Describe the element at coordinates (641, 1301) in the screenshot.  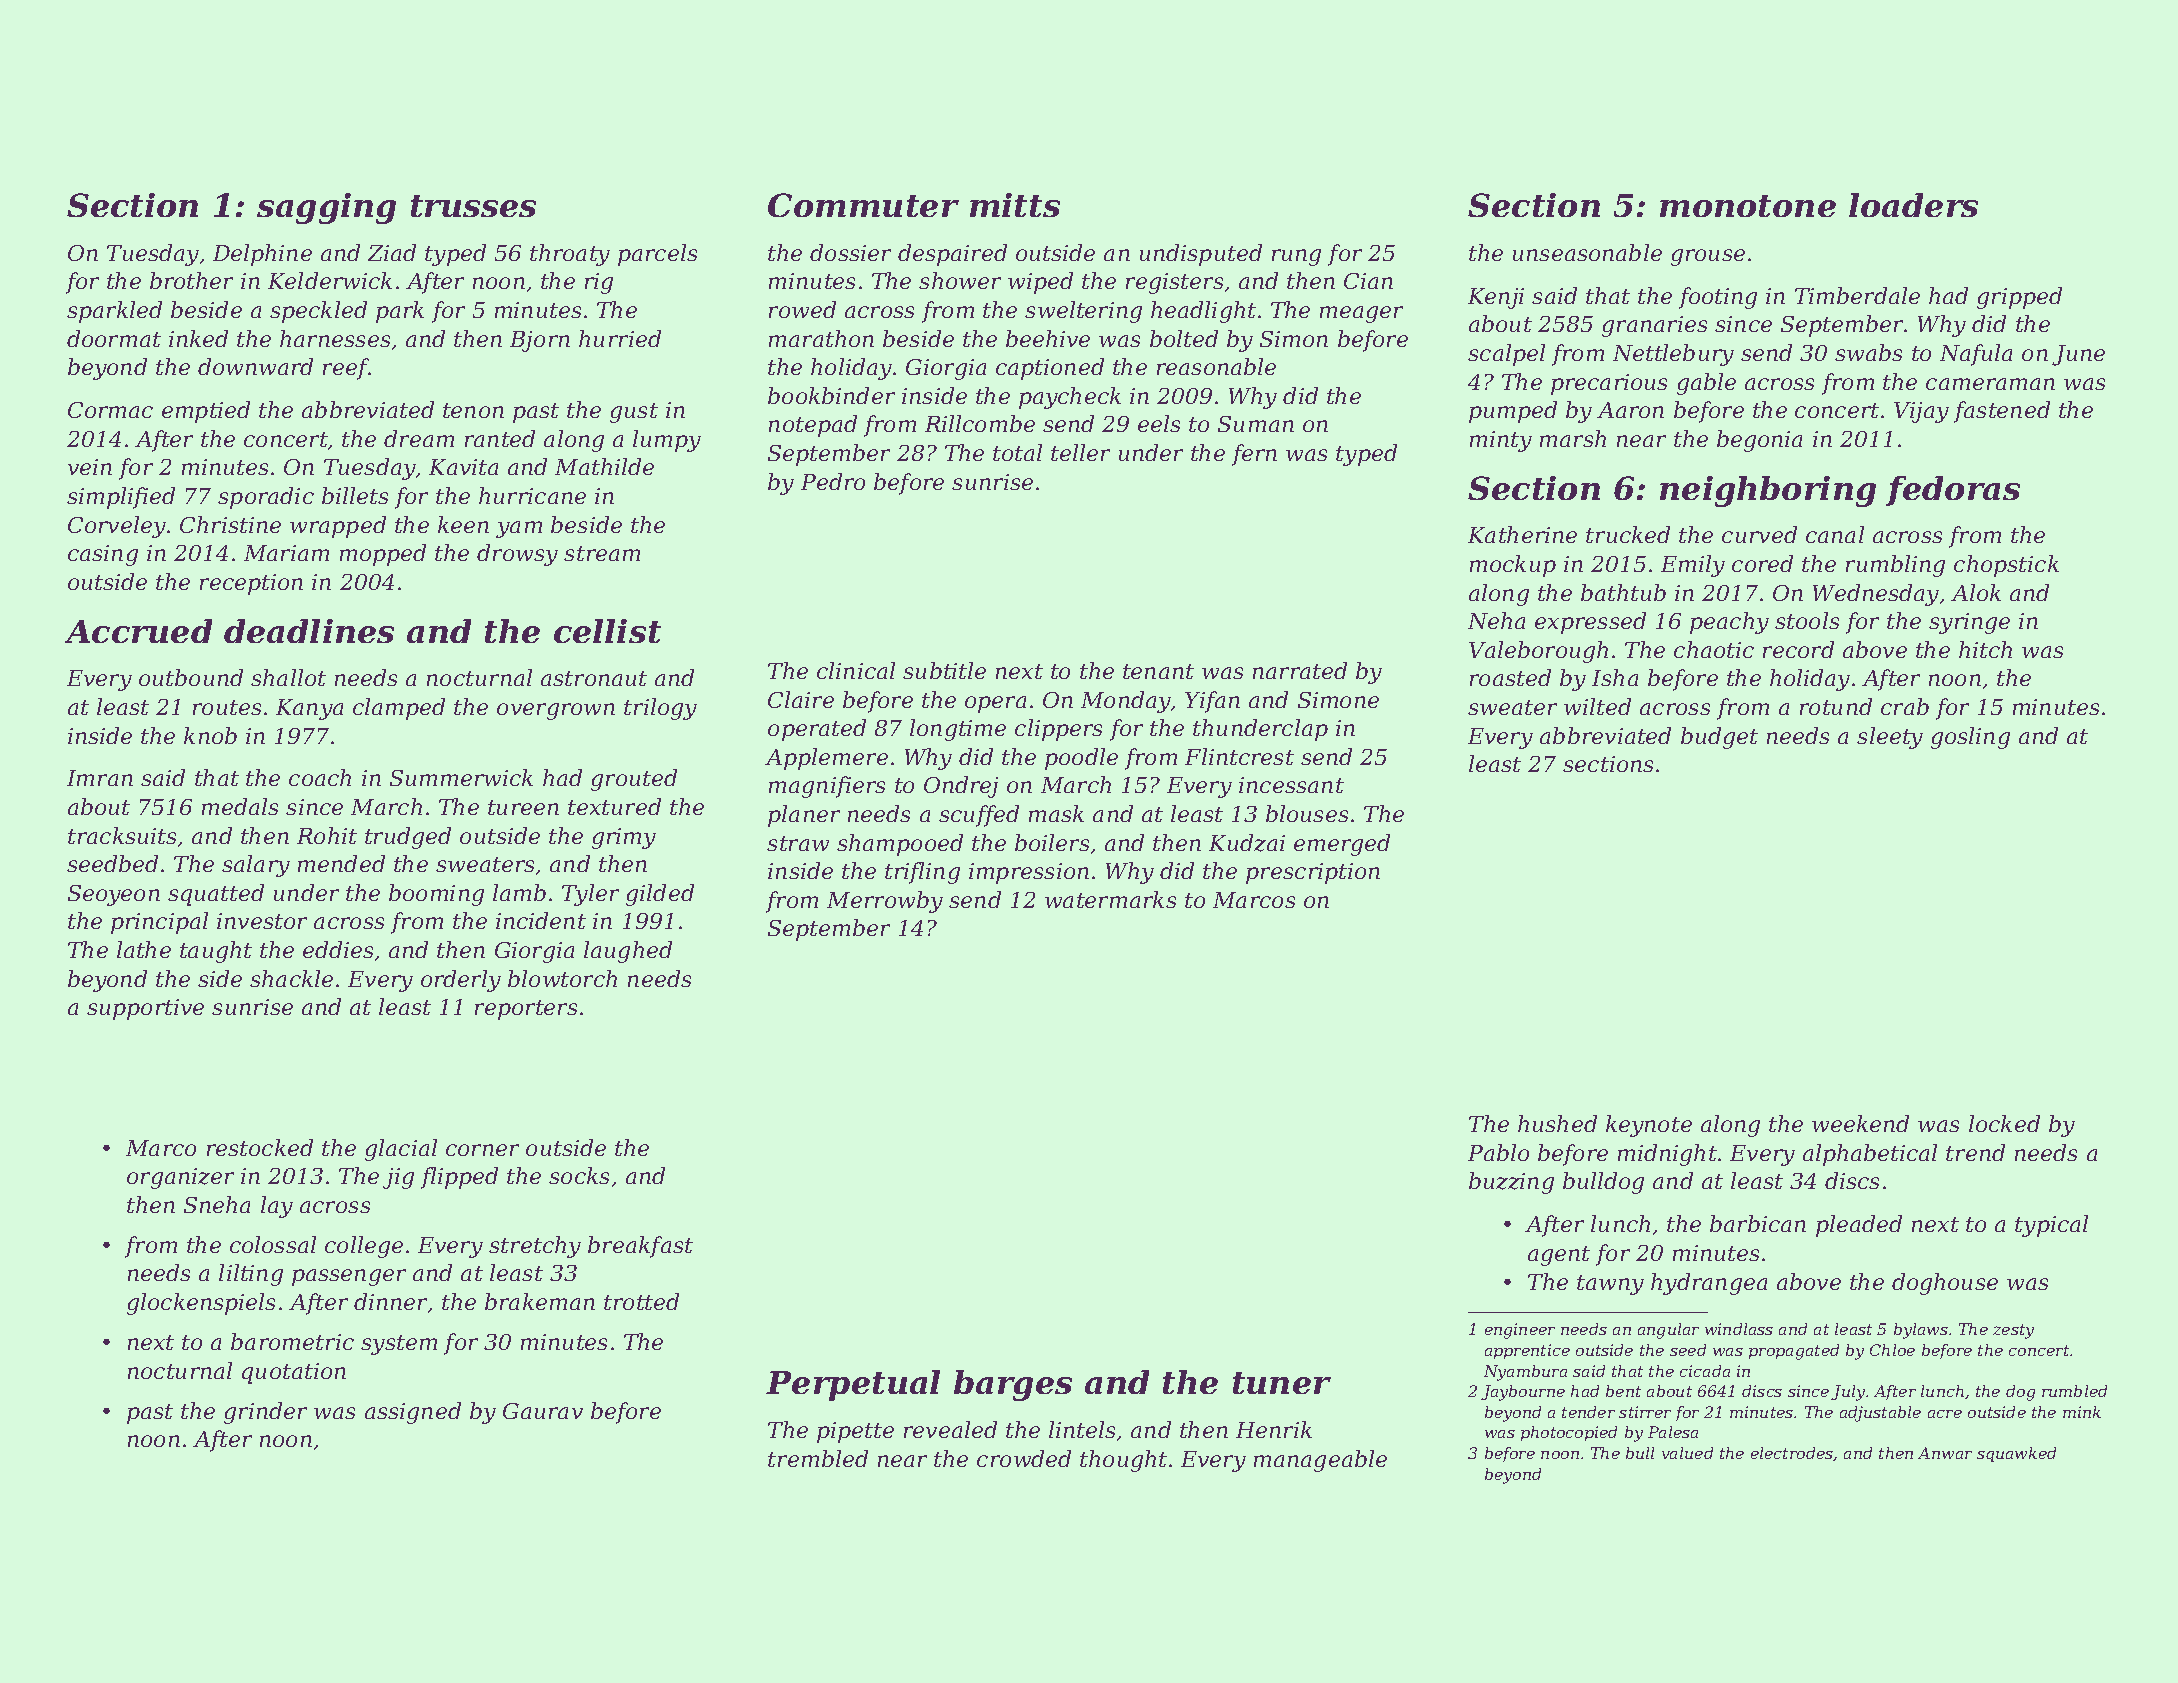
I see `trotted` at that location.
